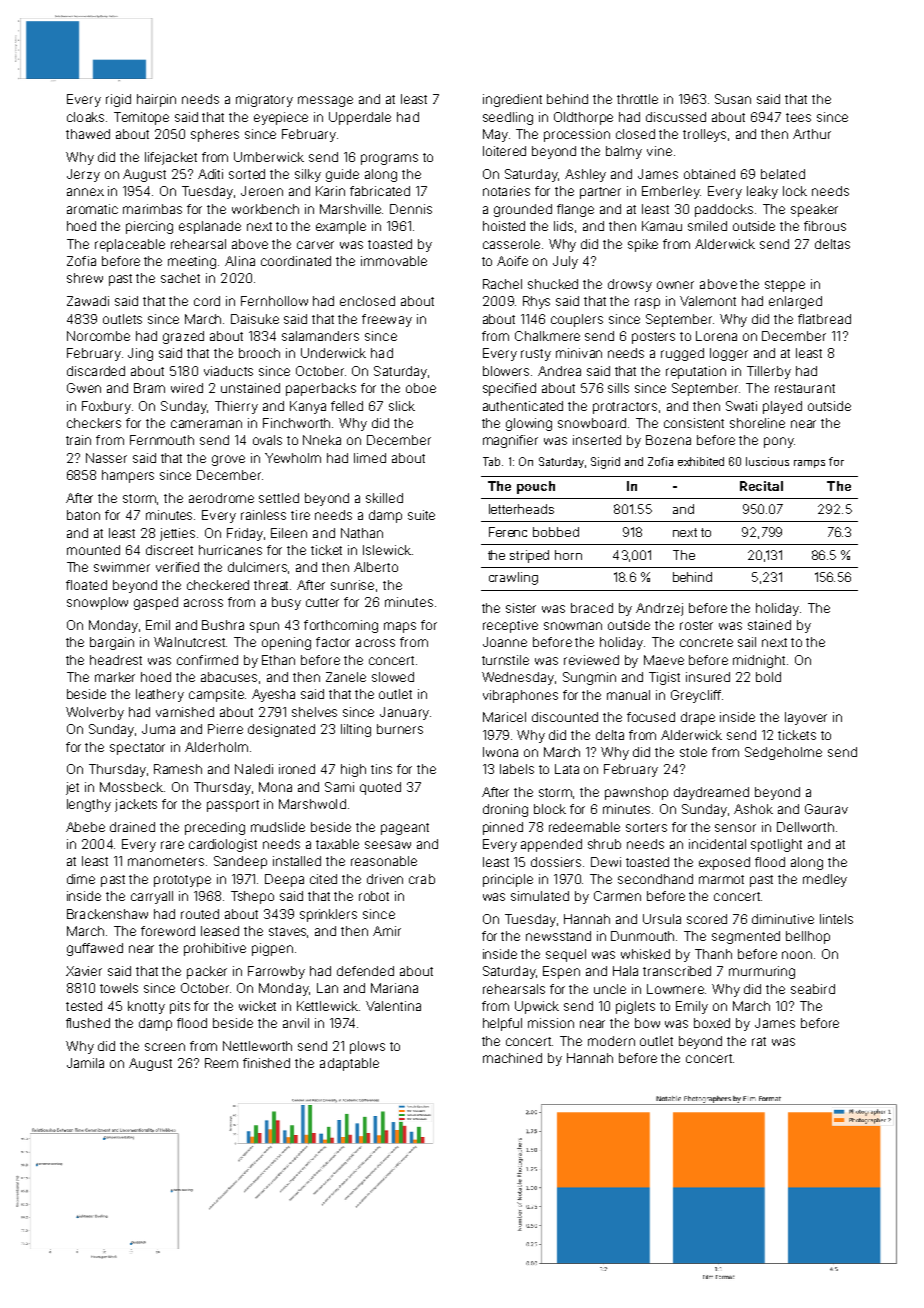  What do you see at coordinates (118, 100) in the screenshot?
I see `rigid` at bounding box center [118, 100].
